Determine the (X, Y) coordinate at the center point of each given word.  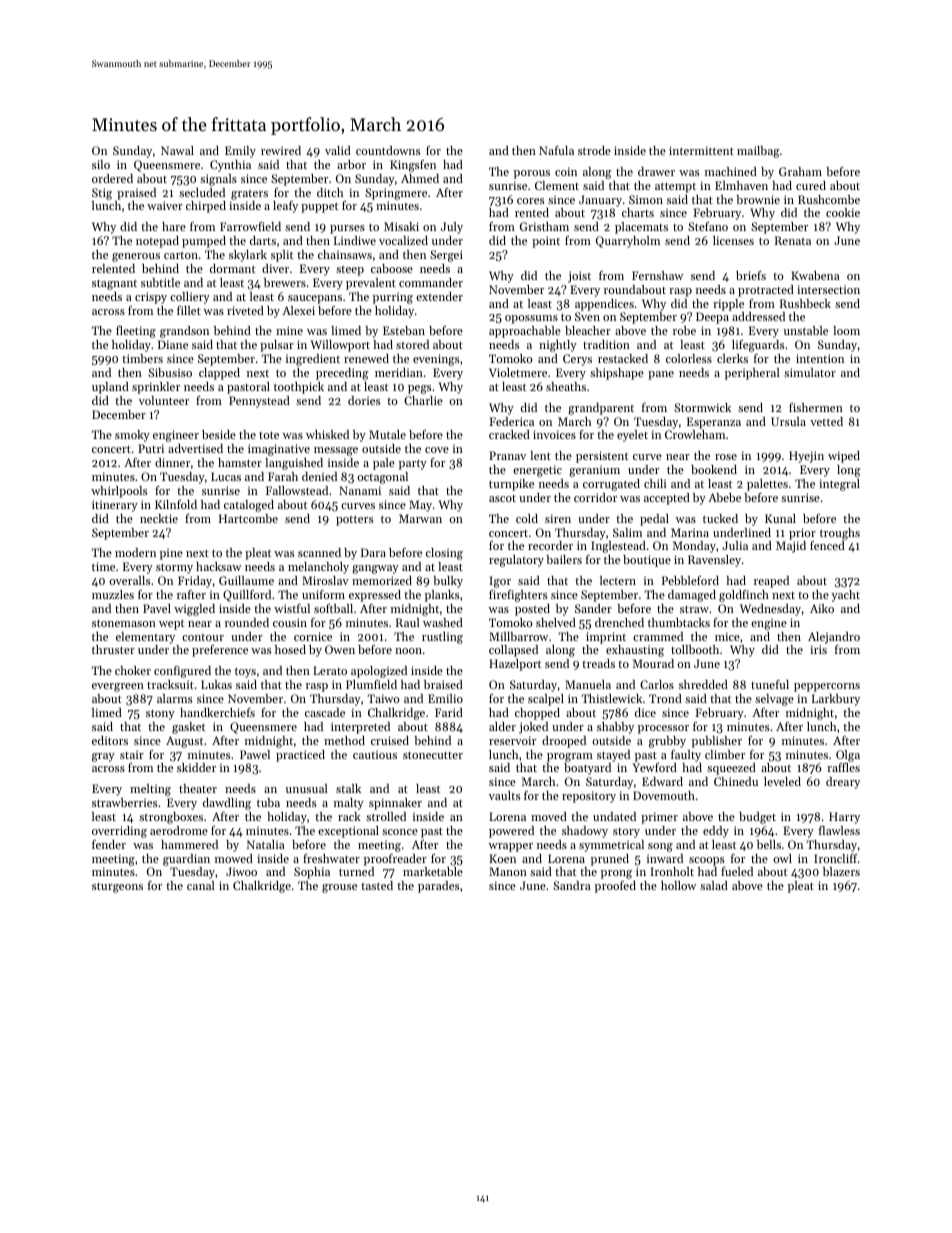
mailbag (758, 152)
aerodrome (179, 830)
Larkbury (836, 700)
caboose (392, 268)
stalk (348, 788)
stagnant (114, 284)
